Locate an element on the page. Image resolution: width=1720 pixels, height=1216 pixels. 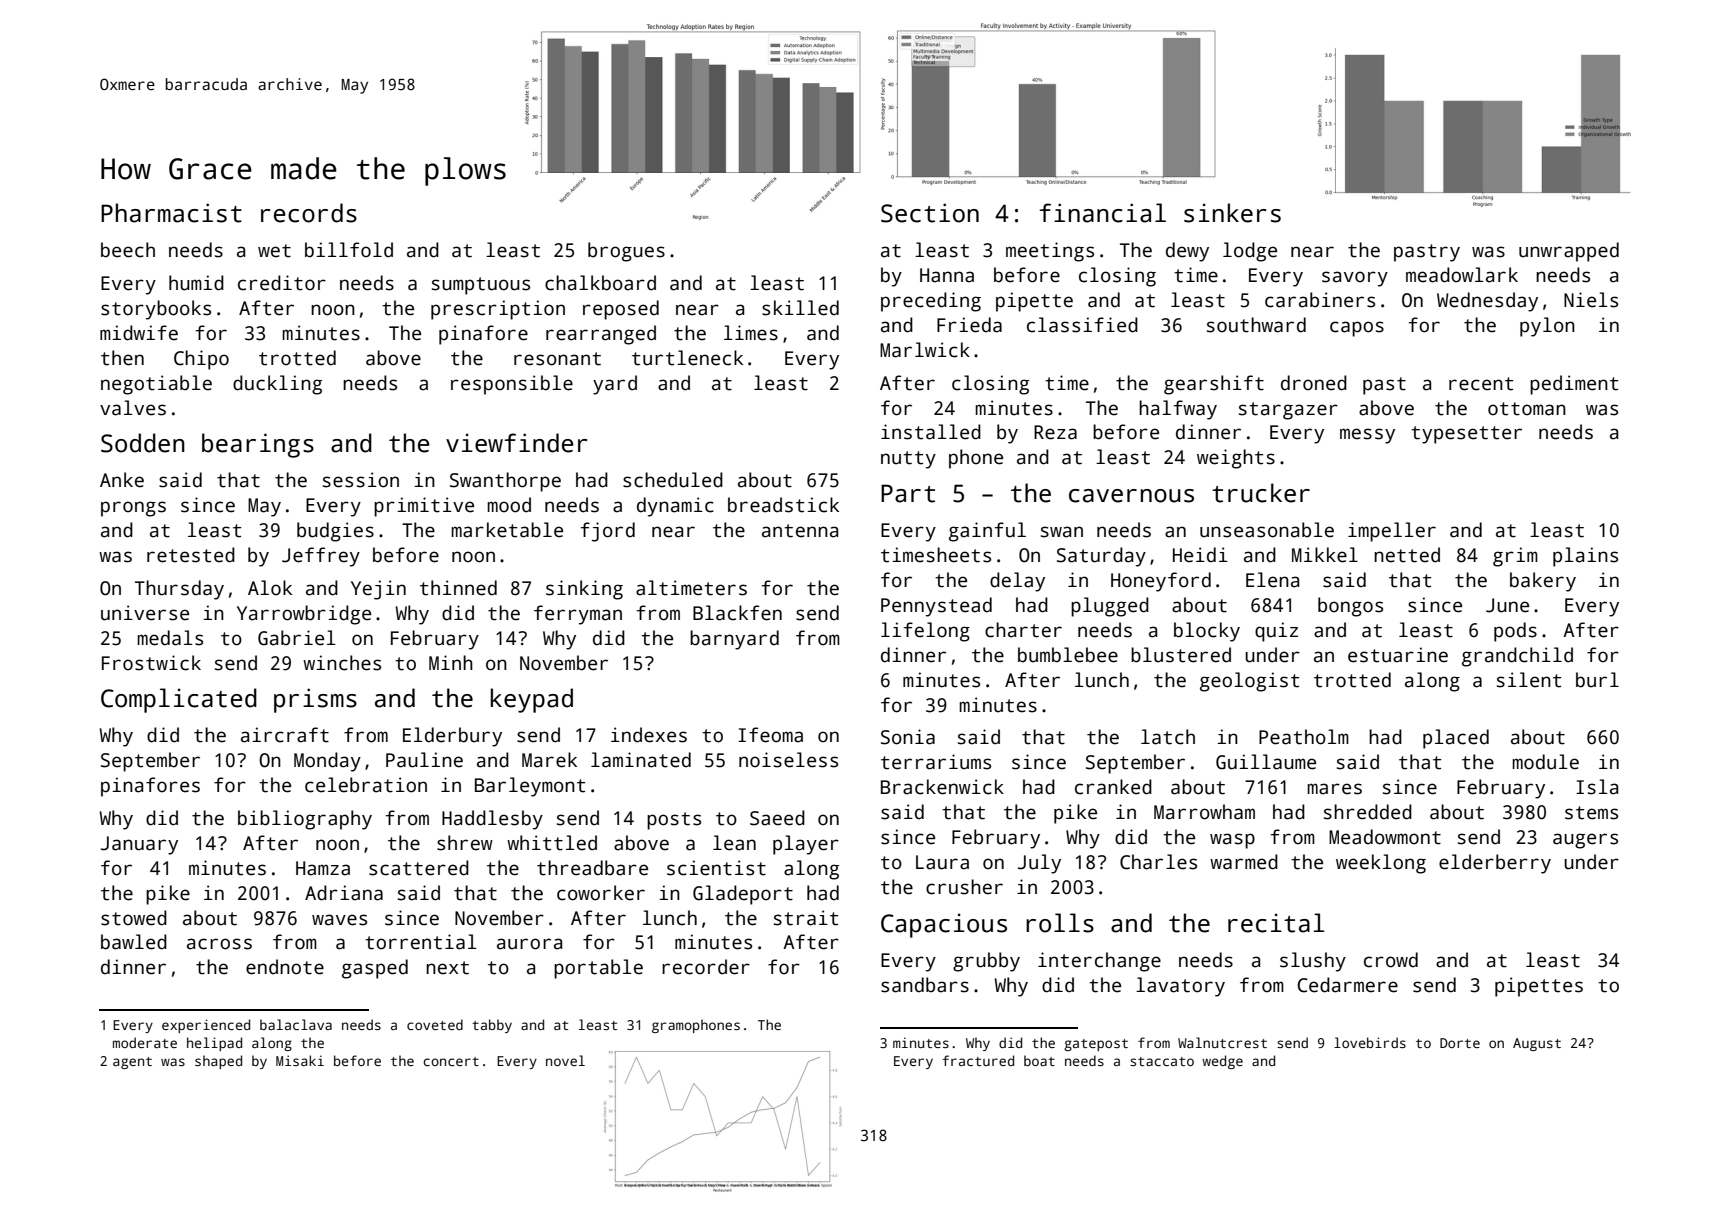
Niels is located at coordinates (1591, 300).
